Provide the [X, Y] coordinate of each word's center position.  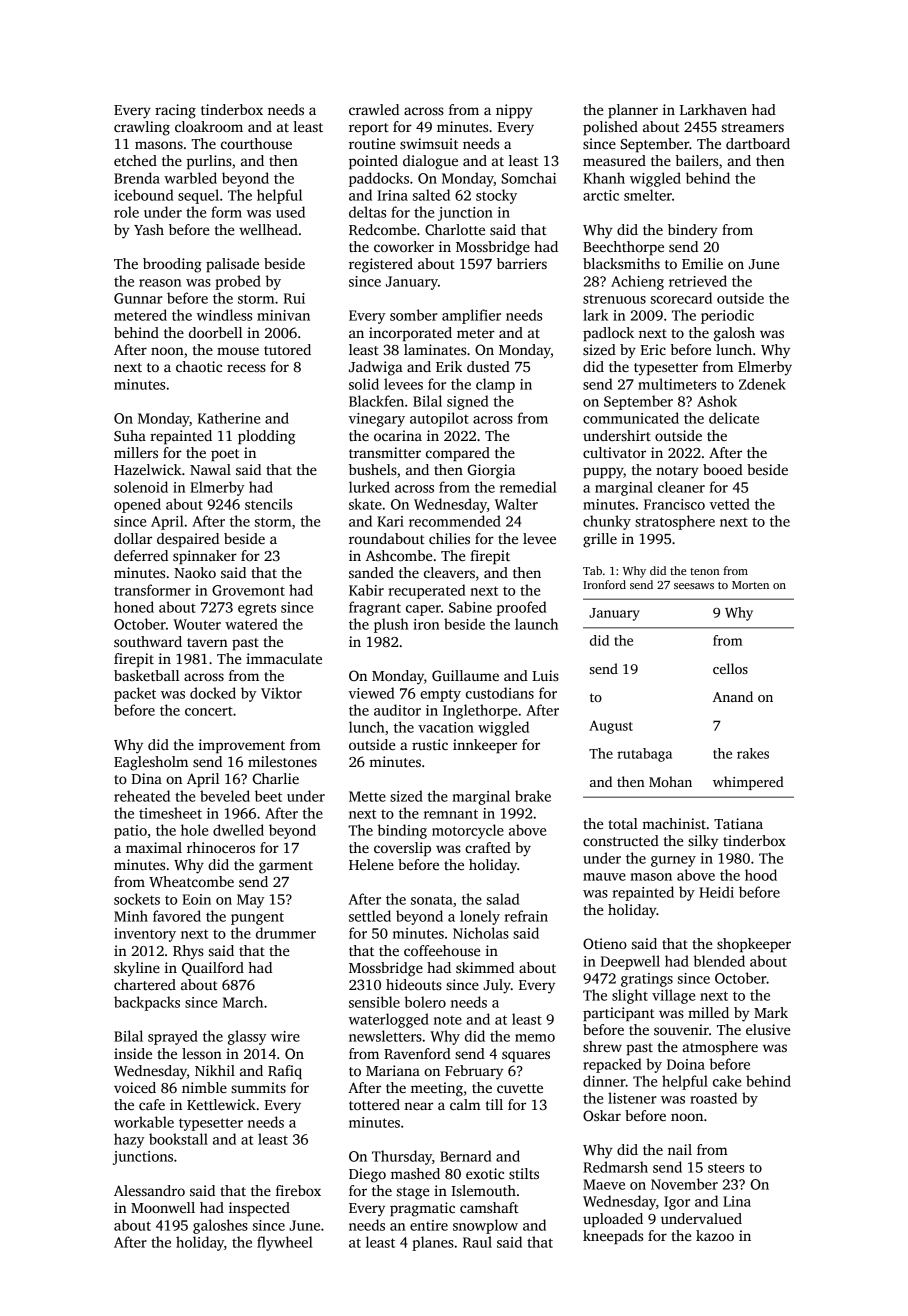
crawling [142, 128]
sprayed [173, 1037]
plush [391, 625]
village [673, 996]
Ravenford [417, 1053]
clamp [495, 385]
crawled [374, 109]
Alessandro [149, 1190]
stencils [268, 504]
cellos [730, 668]
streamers [753, 127]
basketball [146, 675]
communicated [631, 418]
